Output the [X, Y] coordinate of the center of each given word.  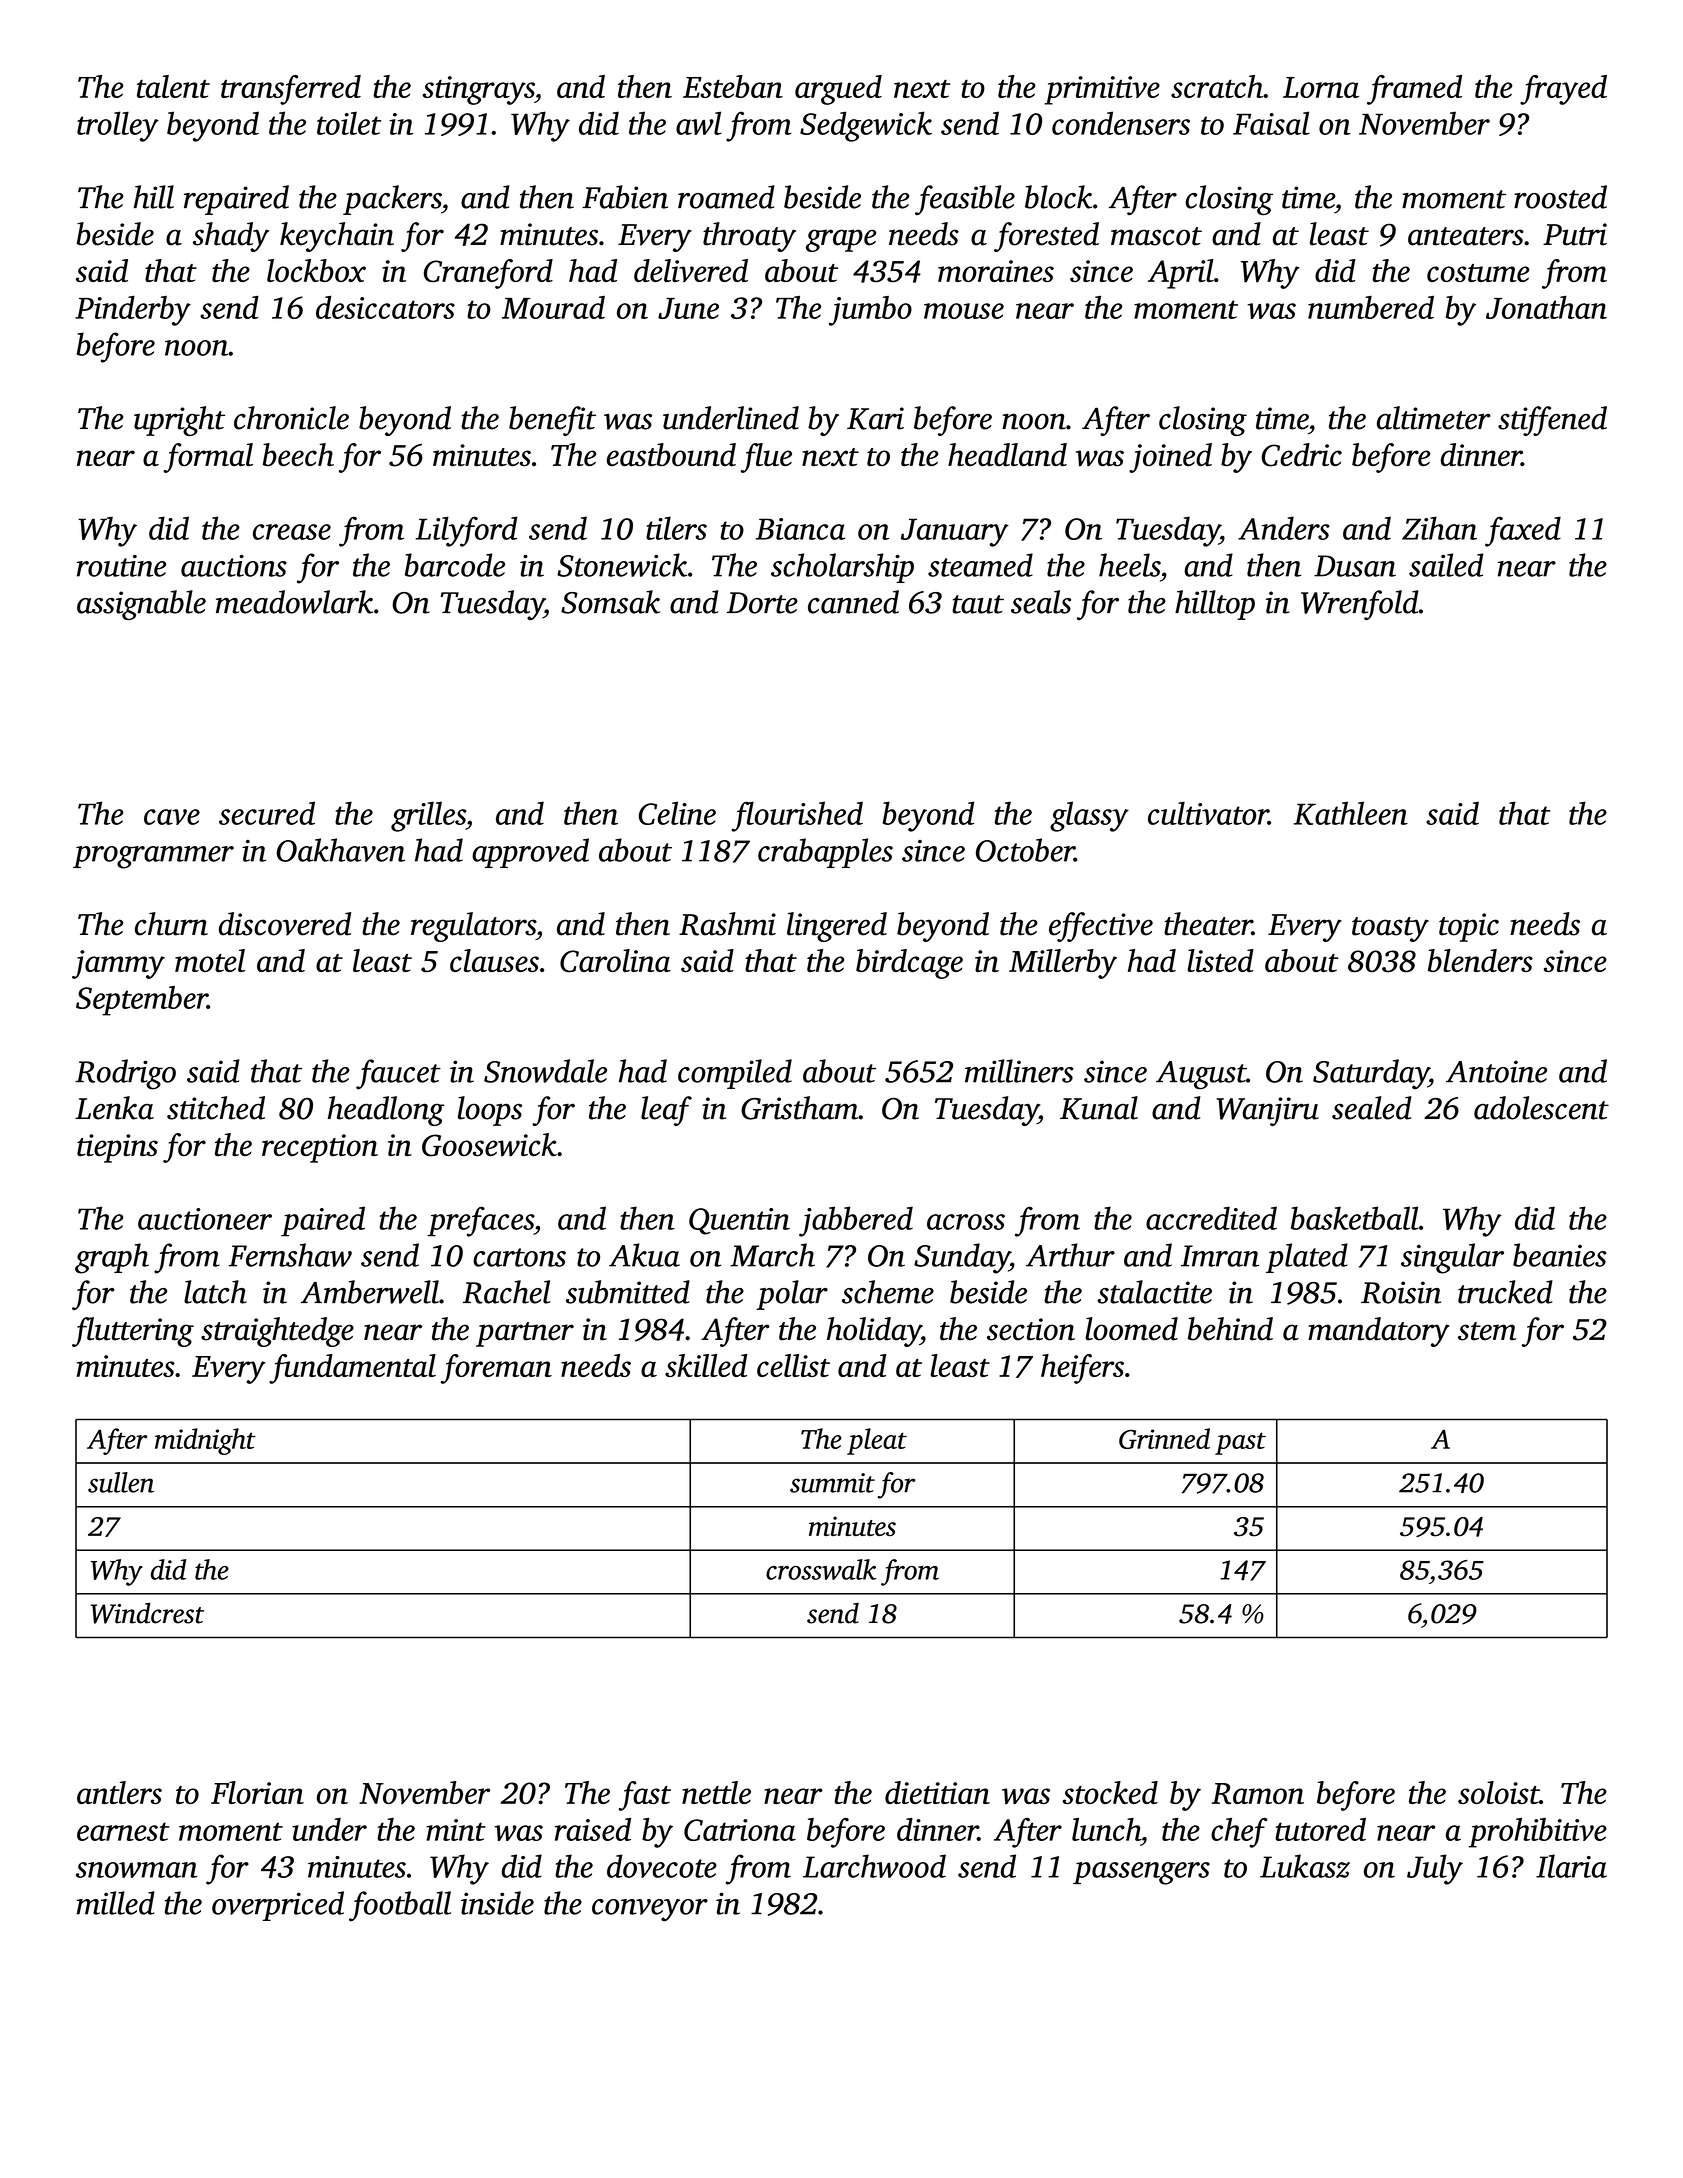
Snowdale [545, 1071]
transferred [291, 90]
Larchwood [874, 1866]
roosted [1560, 197]
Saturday [1371, 1074]
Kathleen [1351, 813]
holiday [874, 1332]
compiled [735, 1074]
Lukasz [1305, 1866]
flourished [797, 816]
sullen [121, 1482]
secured [267, 813]
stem [1487, 1331]
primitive [1102, 90]
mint [456, 1830]
